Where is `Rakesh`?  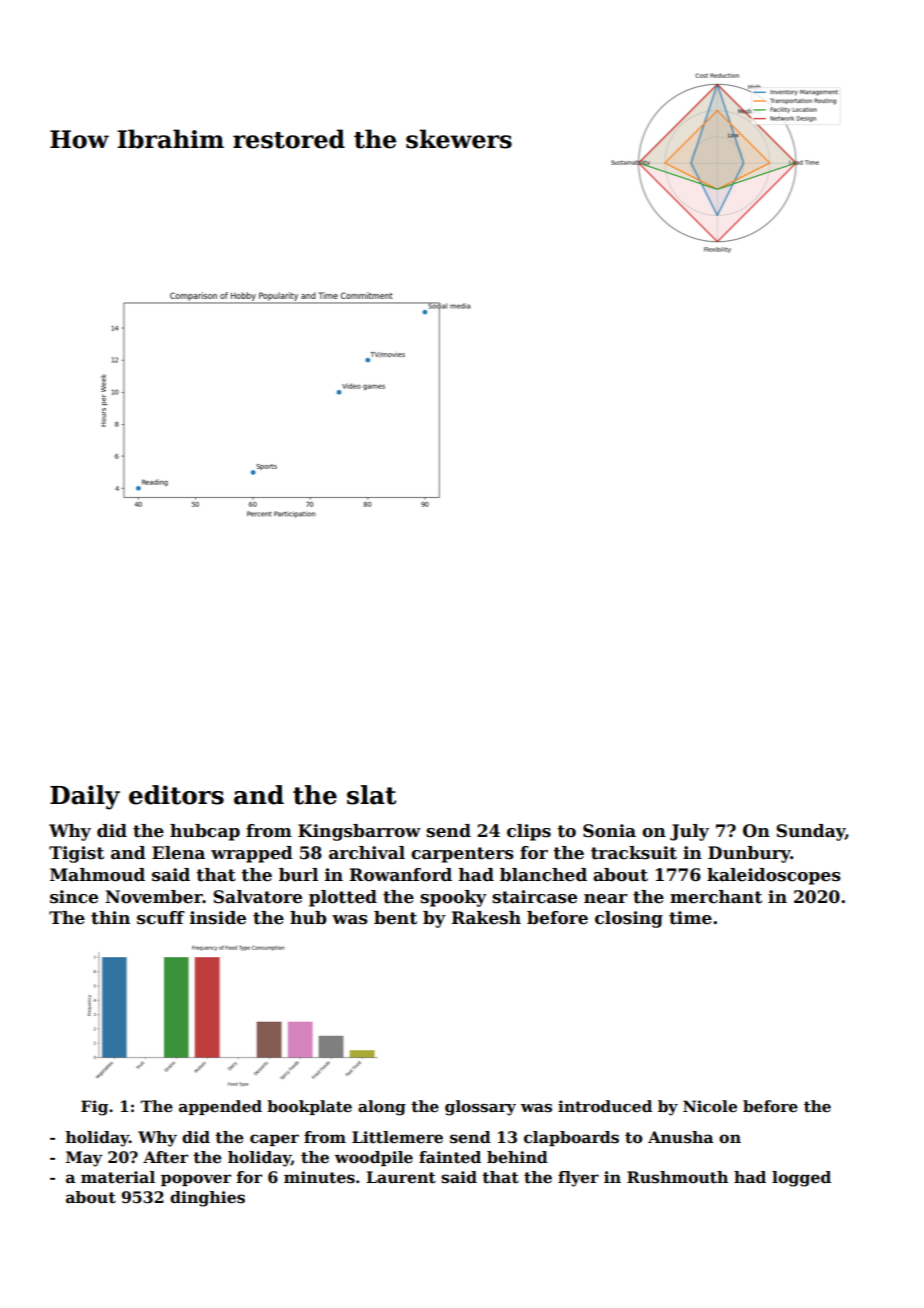 Rakesh is located at coordinates (486, 918).
